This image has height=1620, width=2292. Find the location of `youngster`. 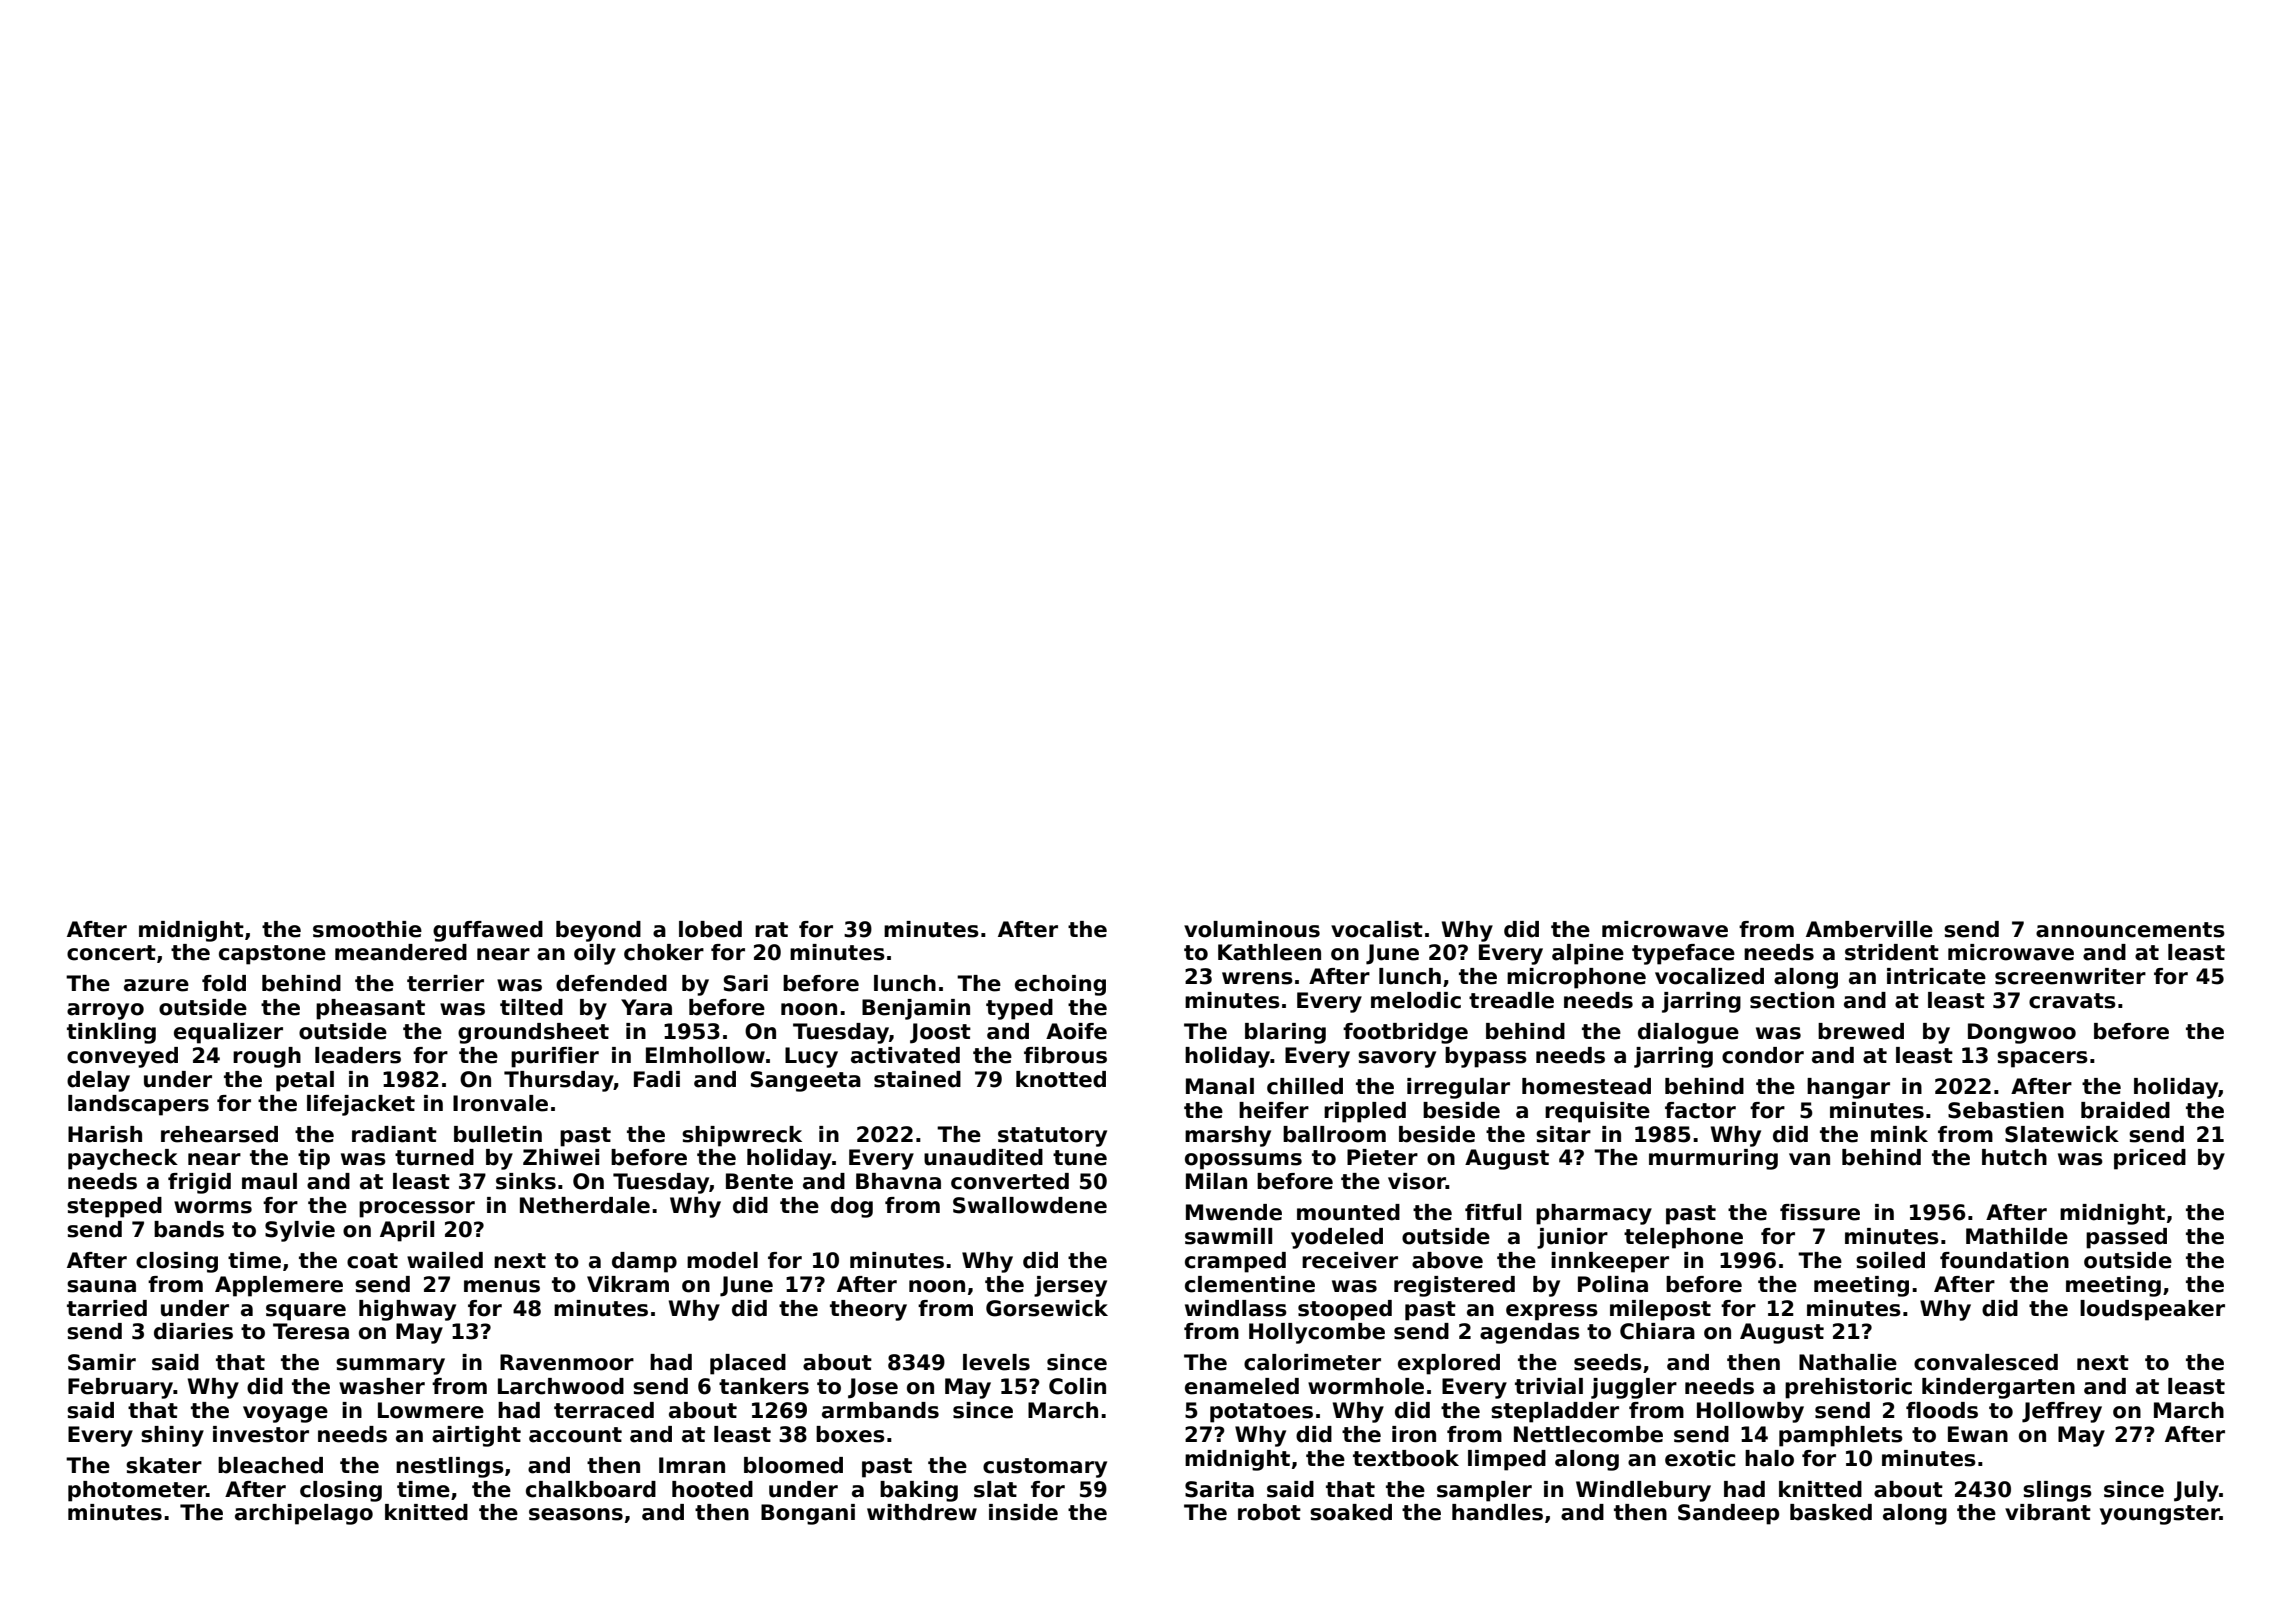

youngster is located at coordinates (2160, 1515).
